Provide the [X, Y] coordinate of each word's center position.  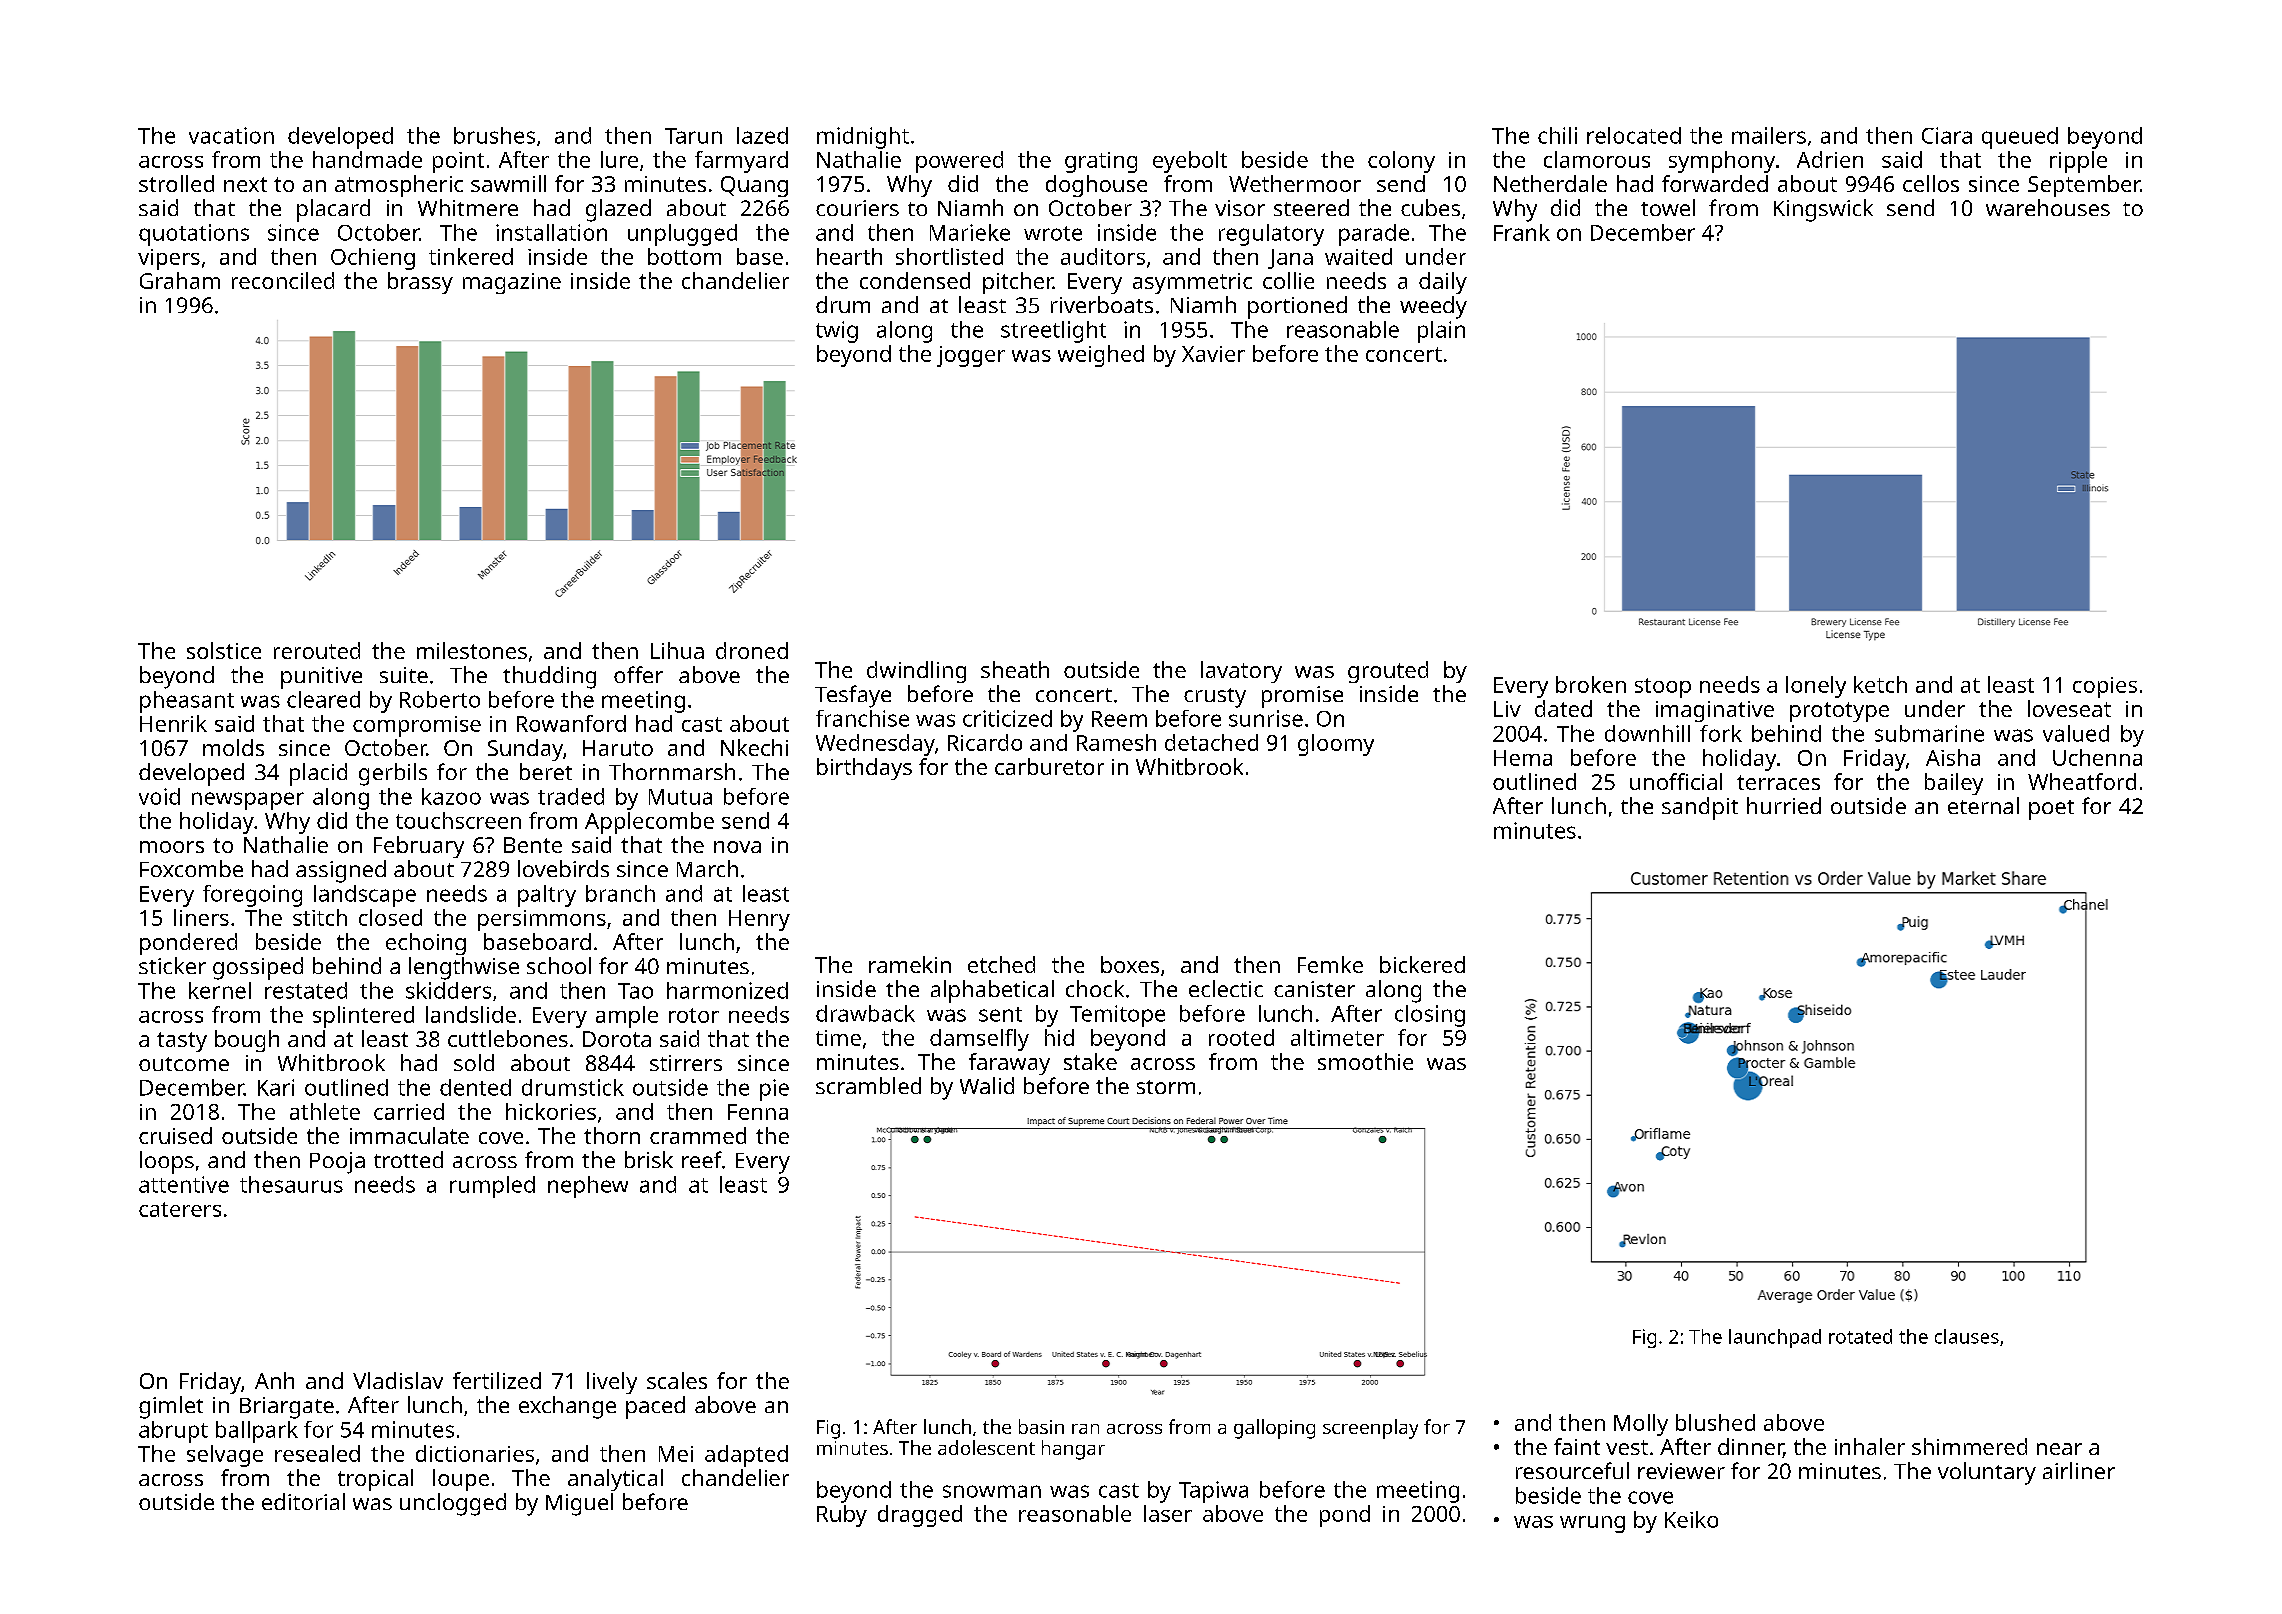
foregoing [252, 896]
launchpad [1775, 1338]
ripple [2078, 162]
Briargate [287, 1408]
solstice [224, 650]
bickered [1422, 964]
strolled [176, 183]
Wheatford [2082, 781]
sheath [1015, 669]
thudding [549, 677]
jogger [971, 356]
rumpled [492, 1187]
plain [1441, 332]
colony [1401, 162]
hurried [1784, 805]
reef [702, 1159]
